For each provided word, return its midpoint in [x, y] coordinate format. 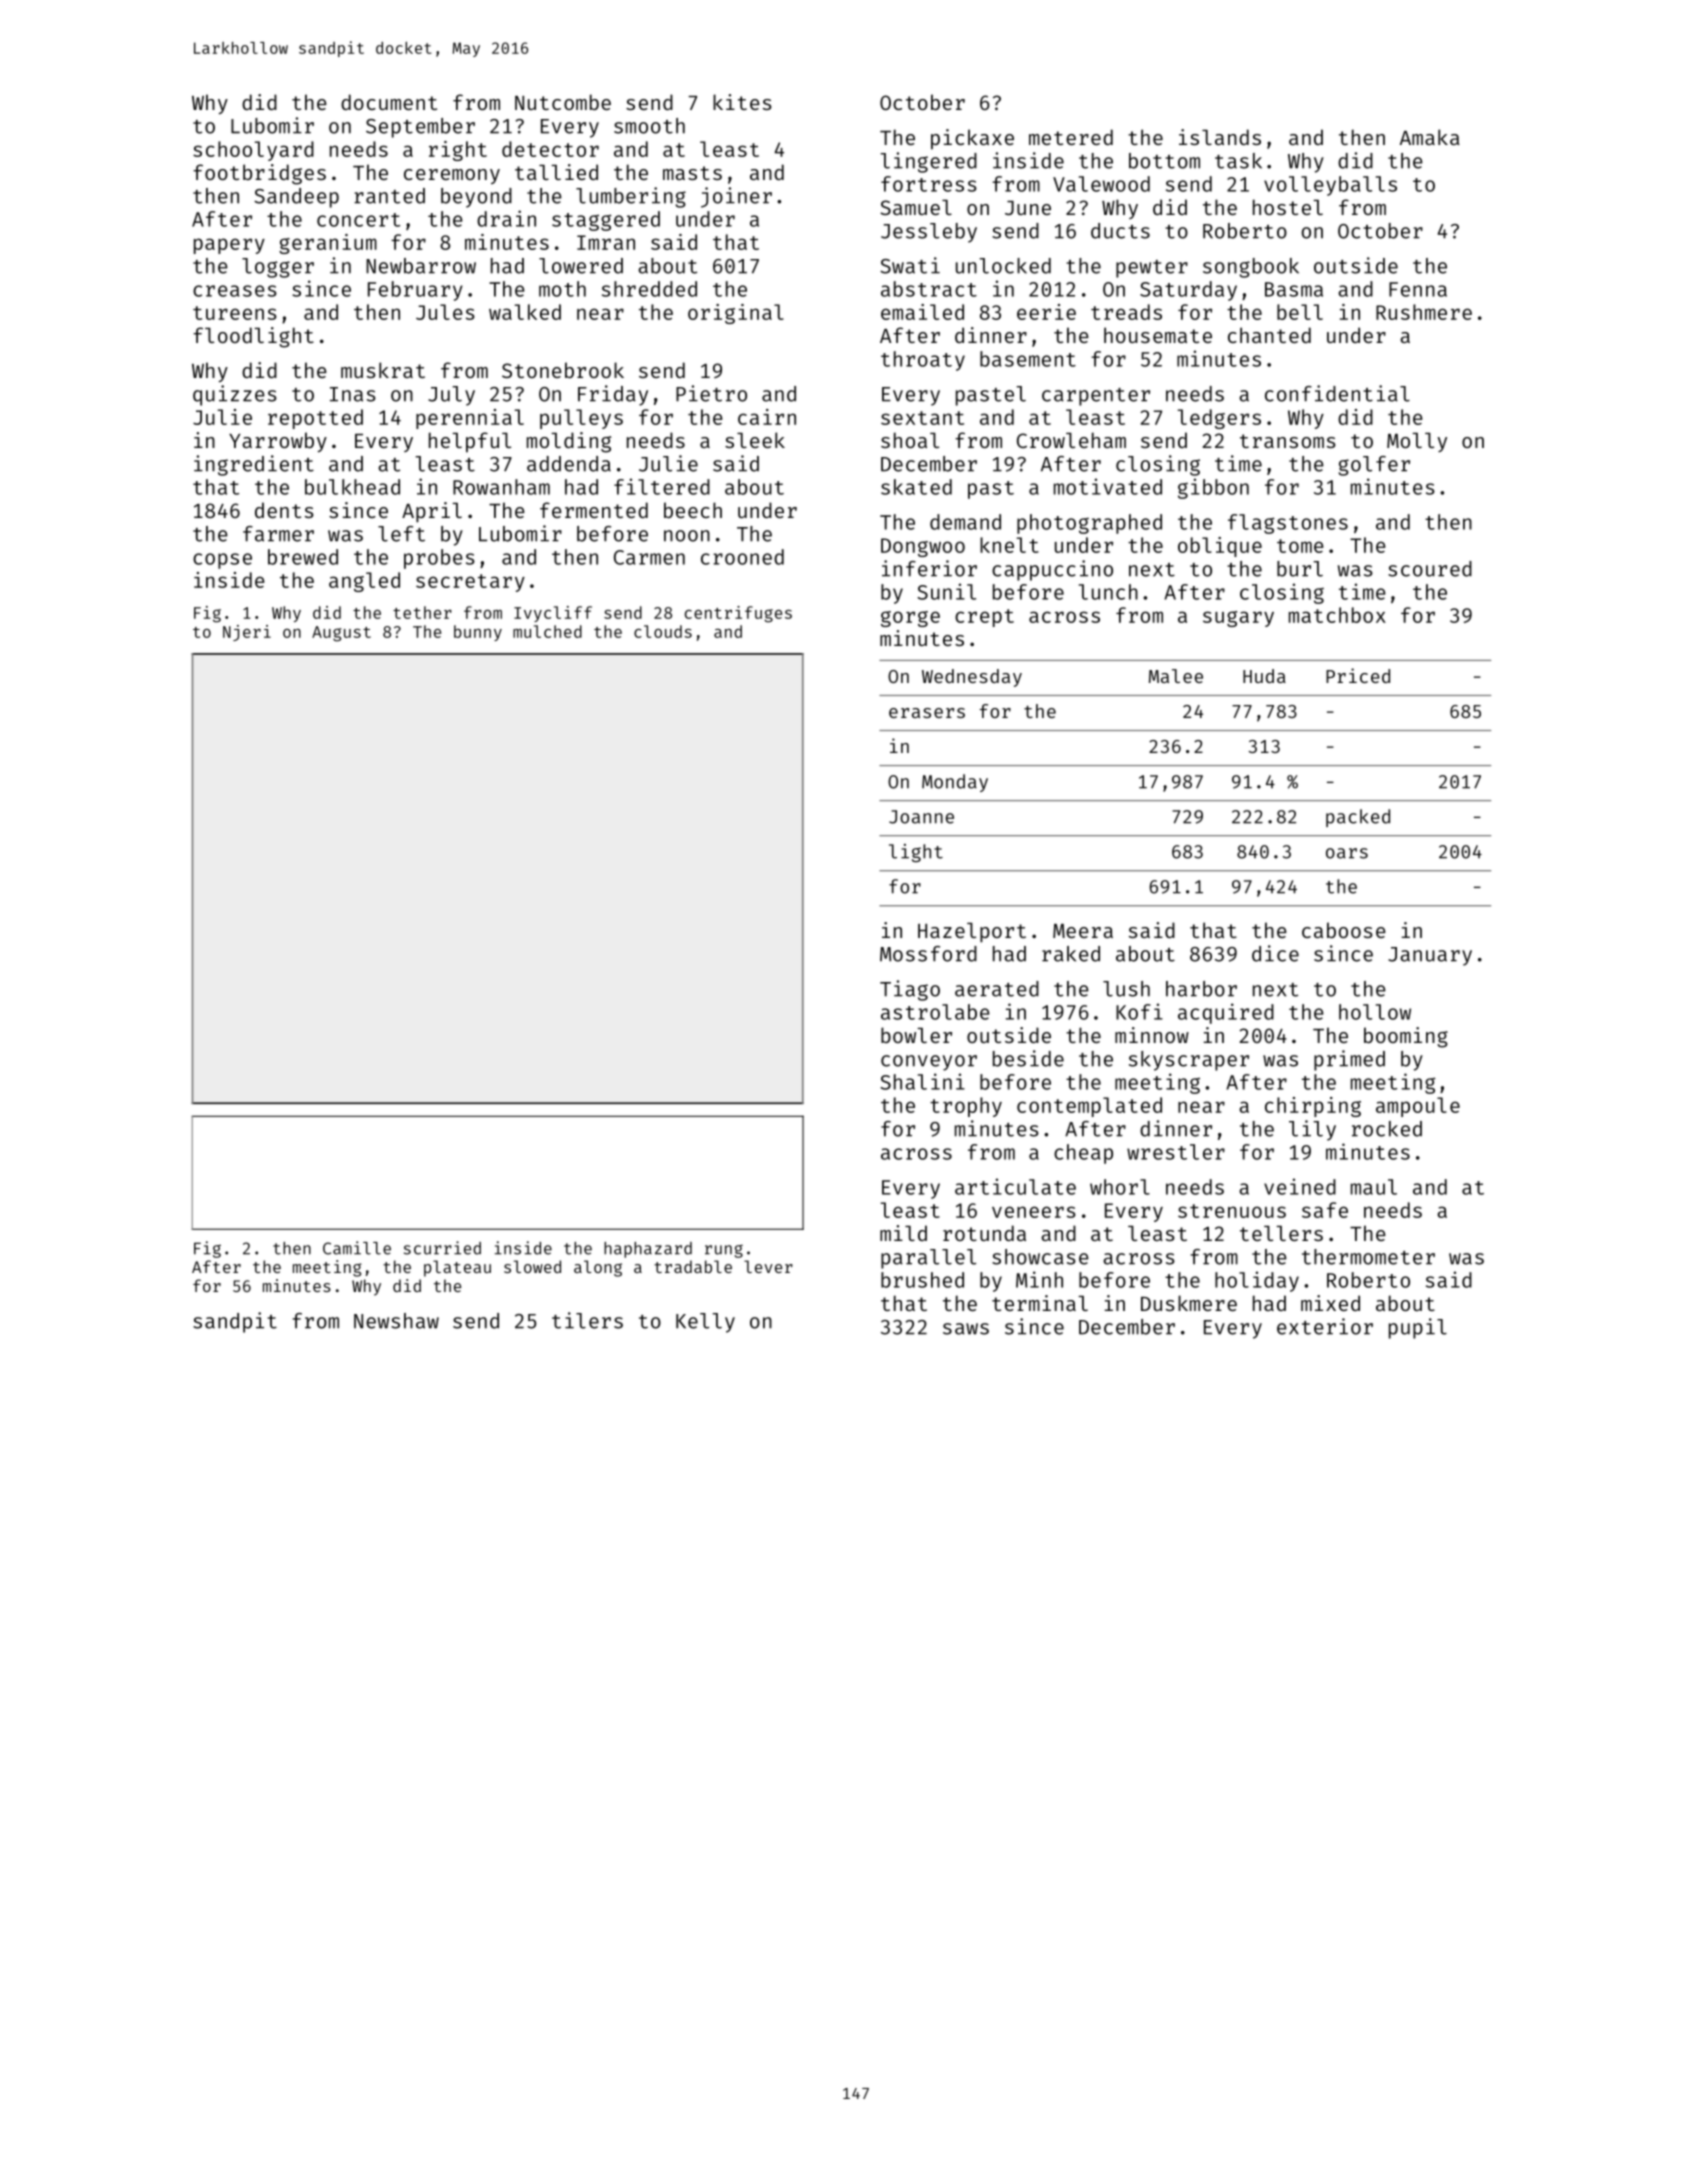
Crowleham [1071, 440]
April [432, 512]
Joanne [921, 817]
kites [742, 102]
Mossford [928, 954]
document [389, 102]
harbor [1201, 989]
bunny [478, 633]
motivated [1108, 486]
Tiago [910, 990]
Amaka [1430, 137]
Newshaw [396, 1321]
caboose [1344, 930]
